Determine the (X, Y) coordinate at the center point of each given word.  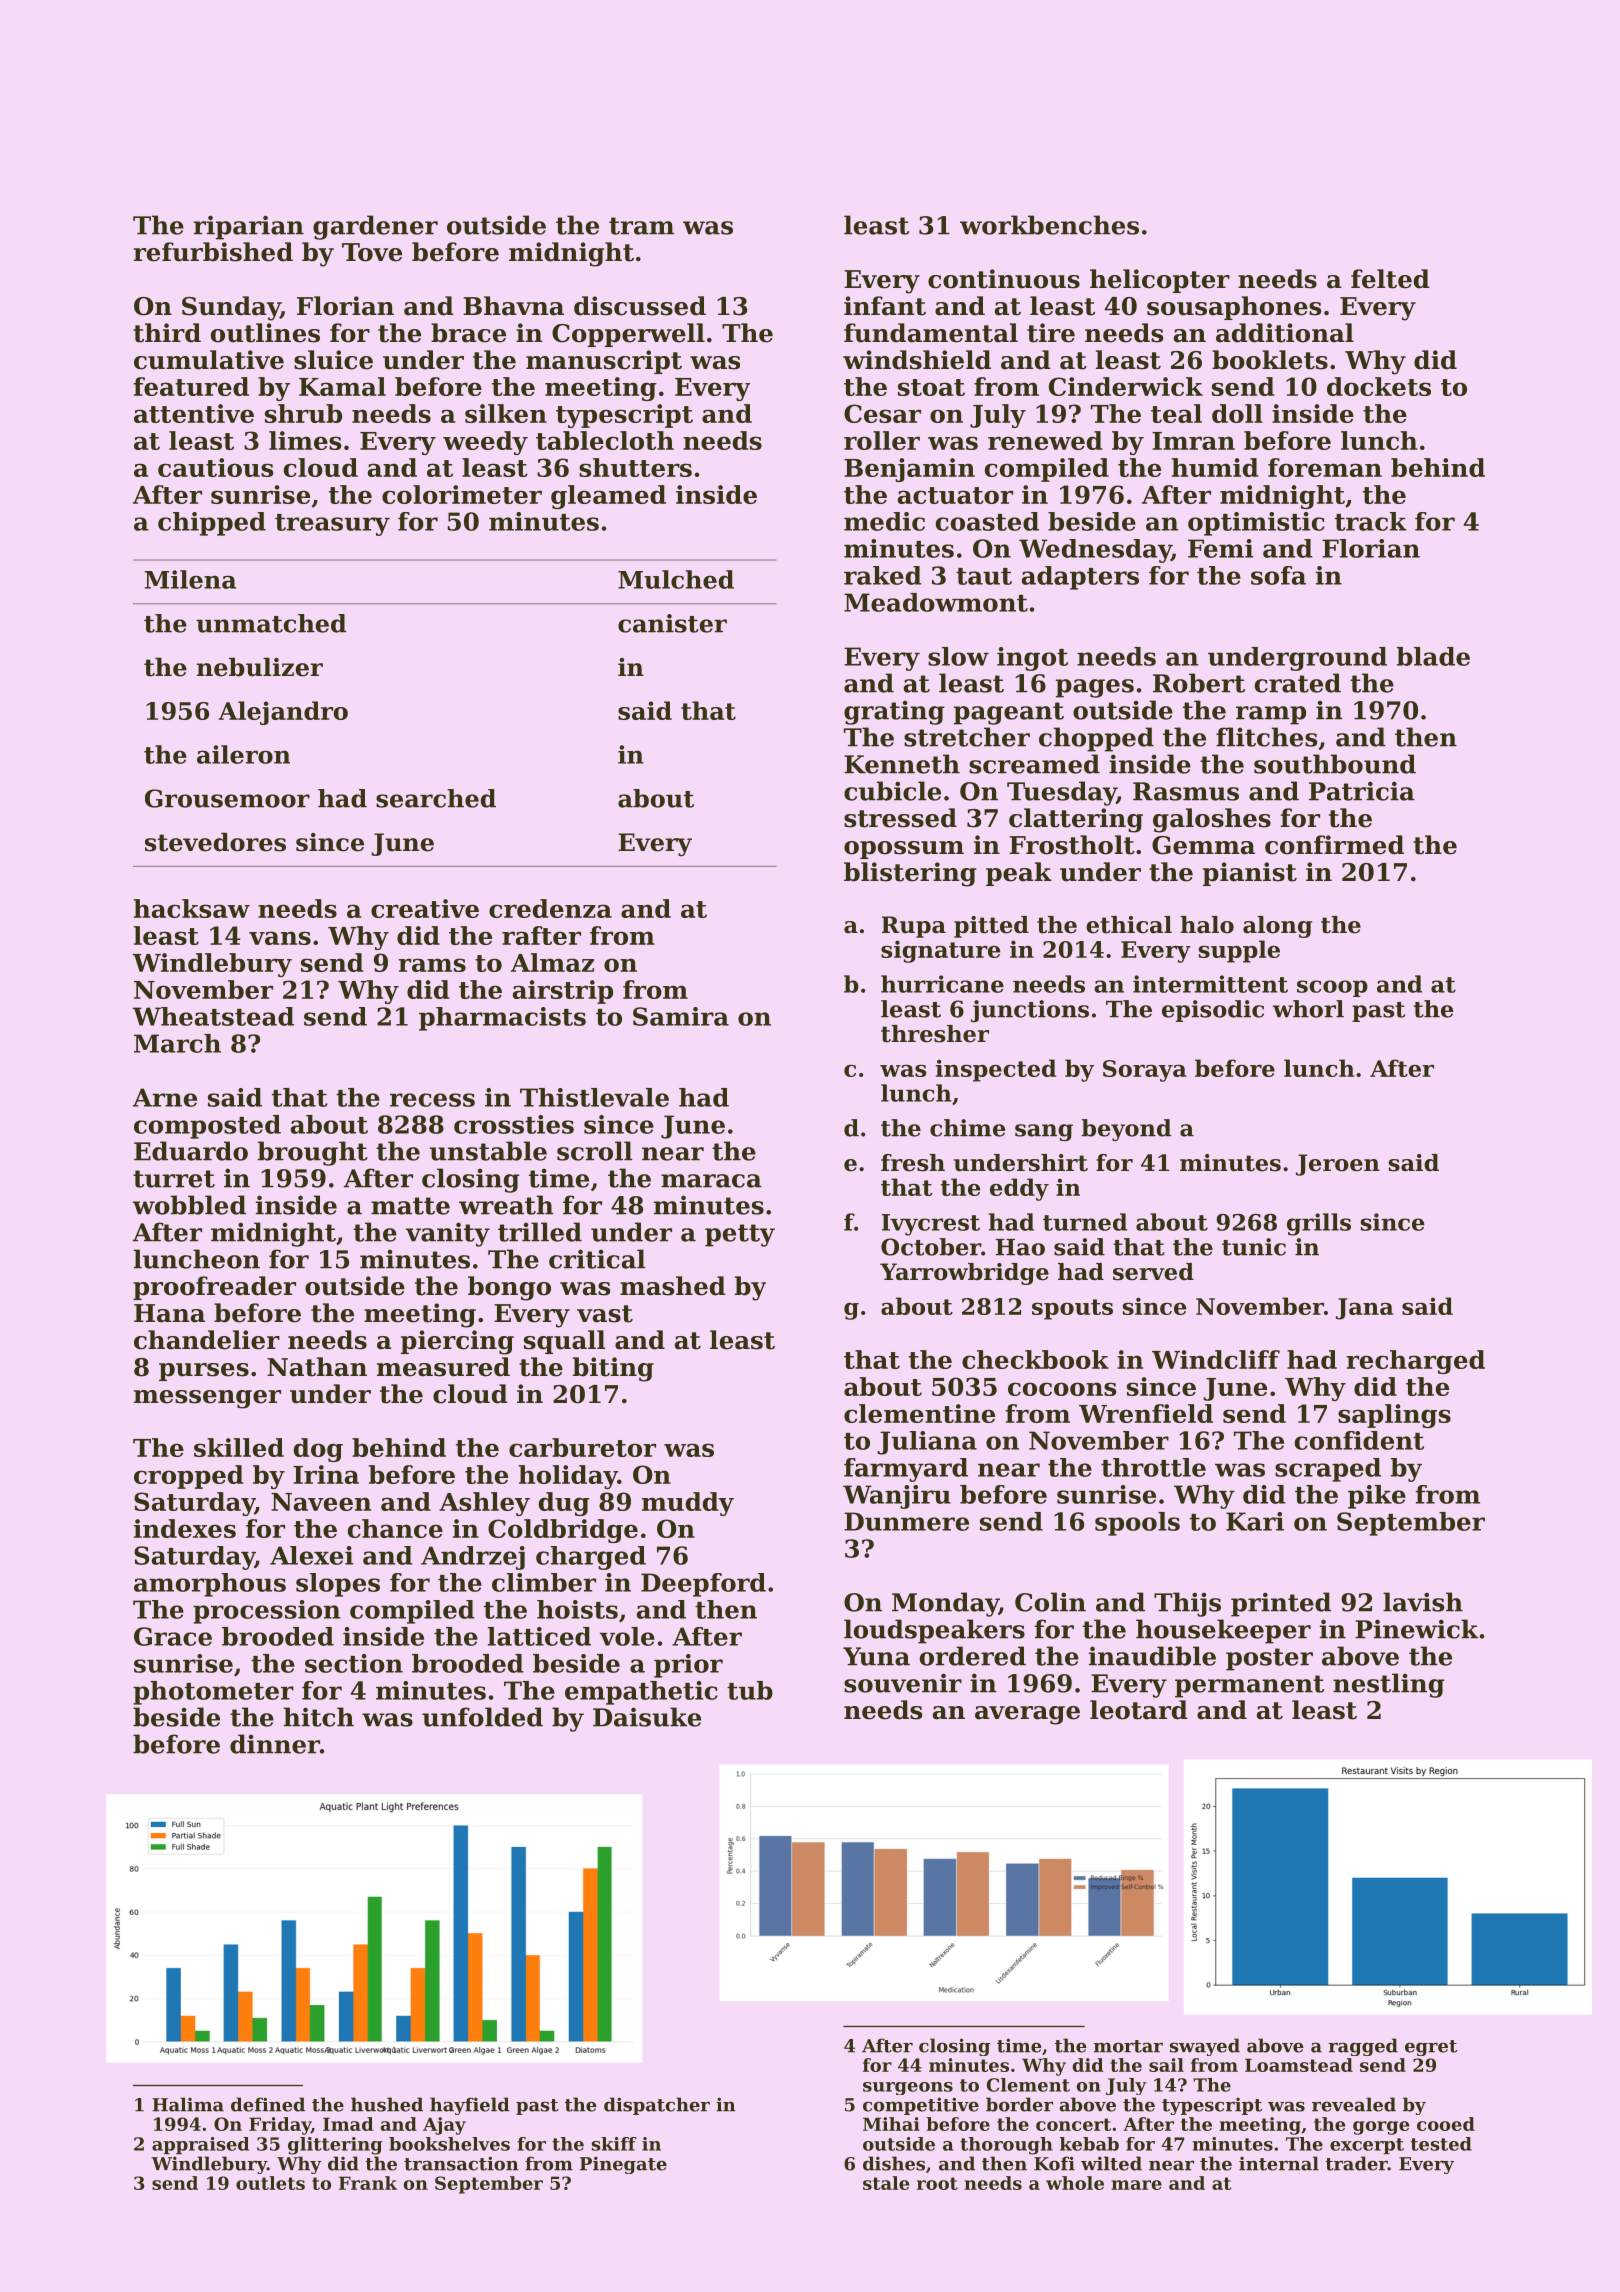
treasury (332, 525)
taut (984, 576)
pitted (991, 927)
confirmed (1334, 845)
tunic (1254, 1247)
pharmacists (502, 1019)
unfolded (482, 1717)
